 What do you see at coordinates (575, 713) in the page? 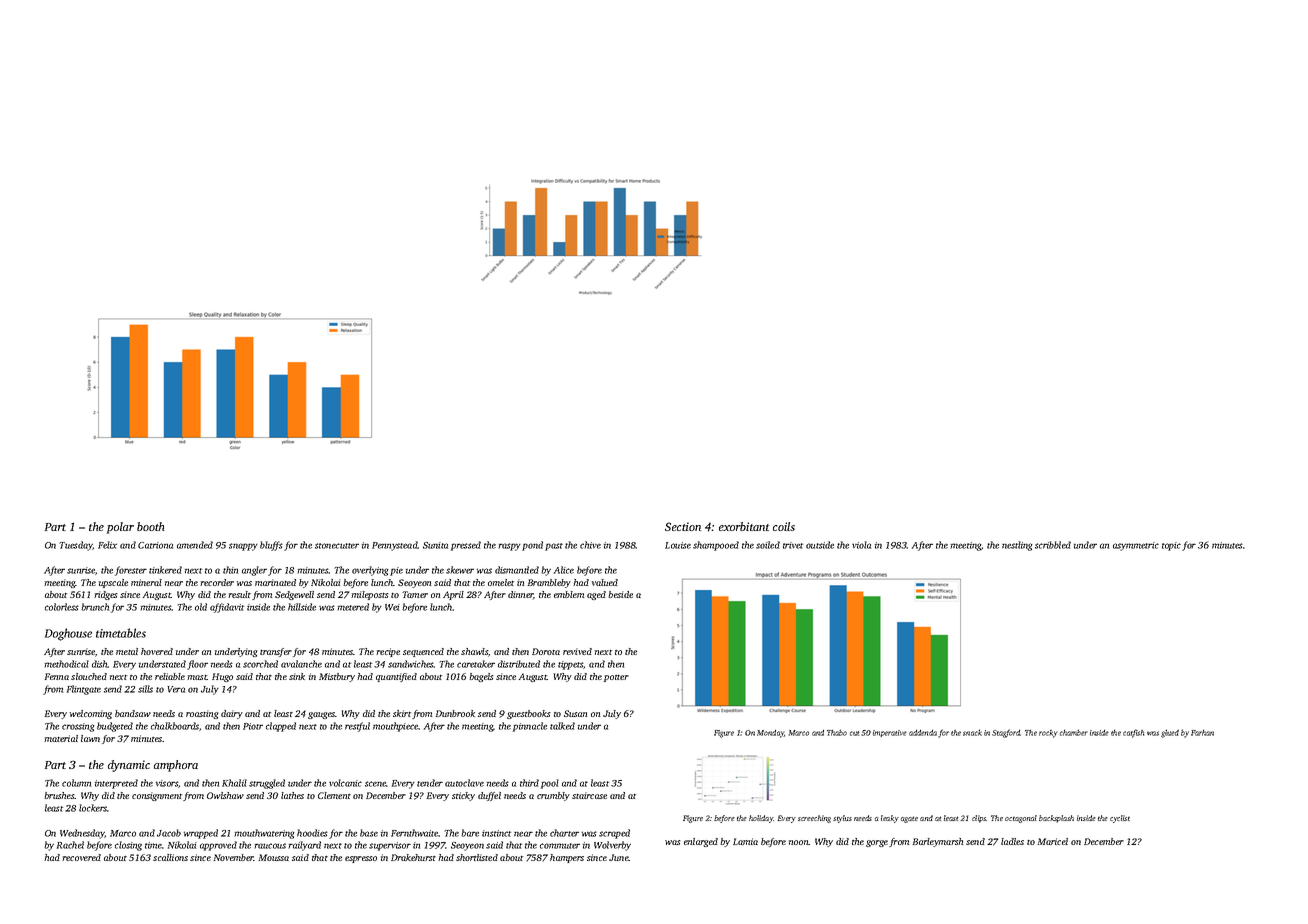
I see `Susan` at bounding box center [575, 713].
